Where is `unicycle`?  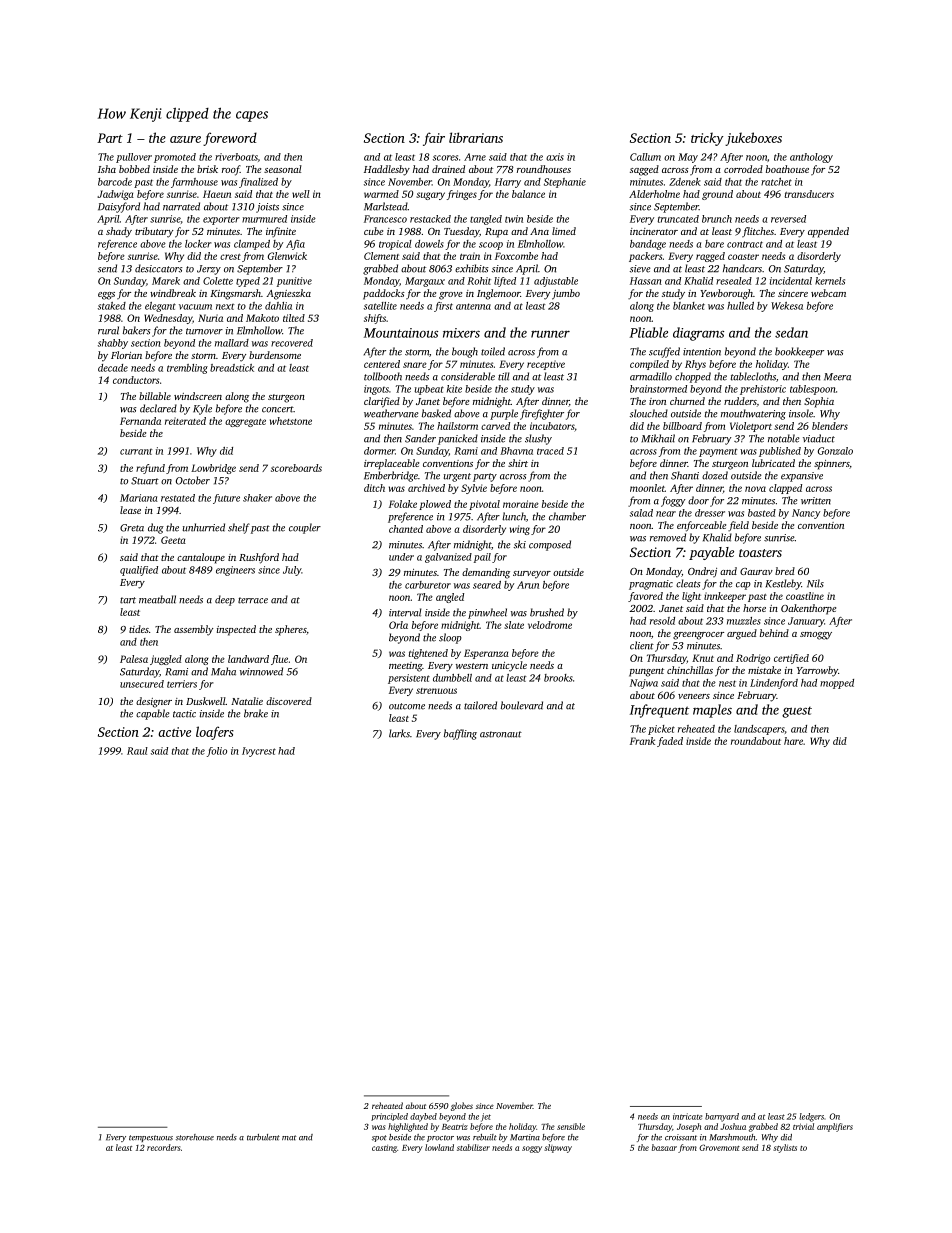 unicycle is located at coordinates (509, 666).
